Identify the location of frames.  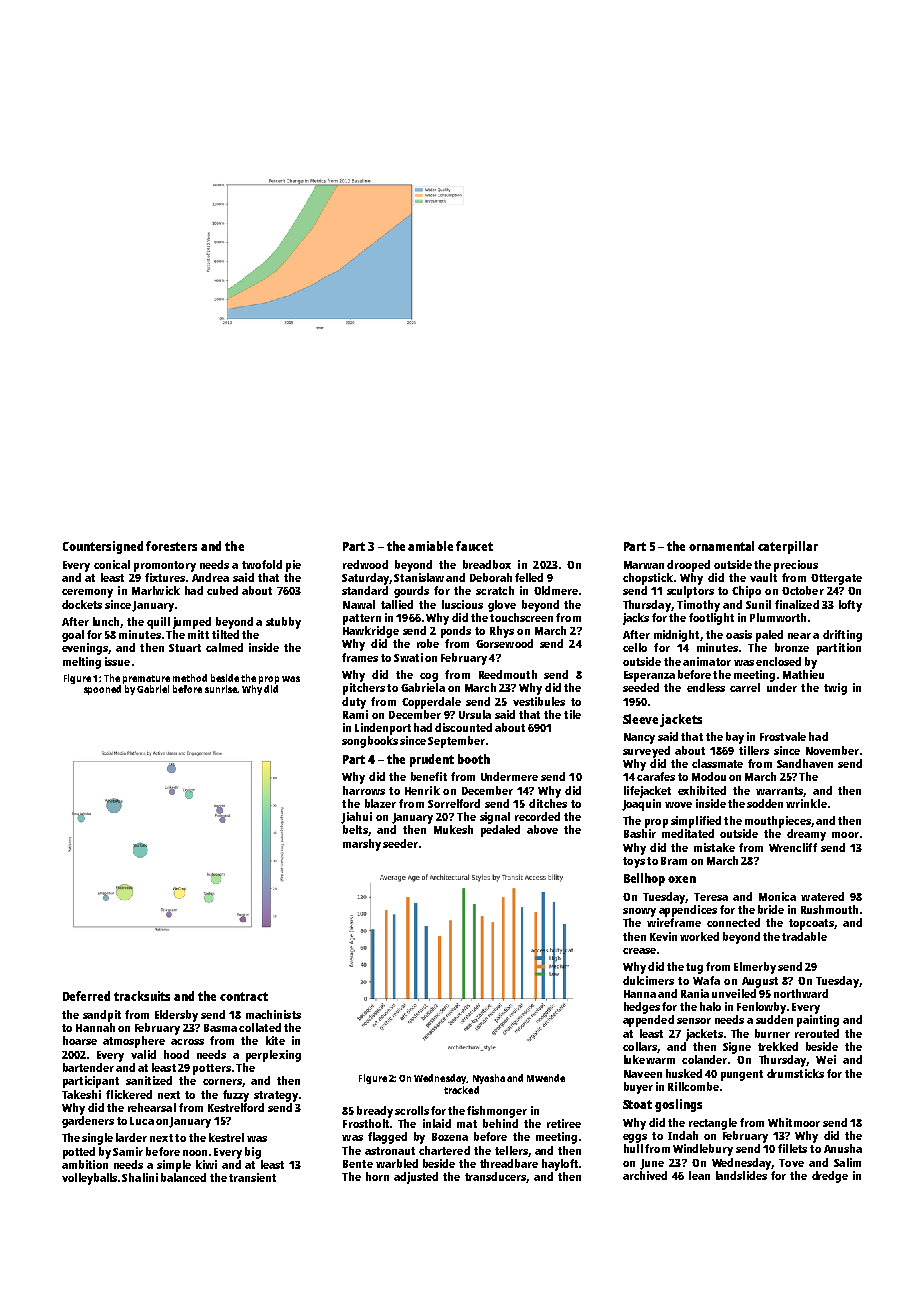
(360, 657).
